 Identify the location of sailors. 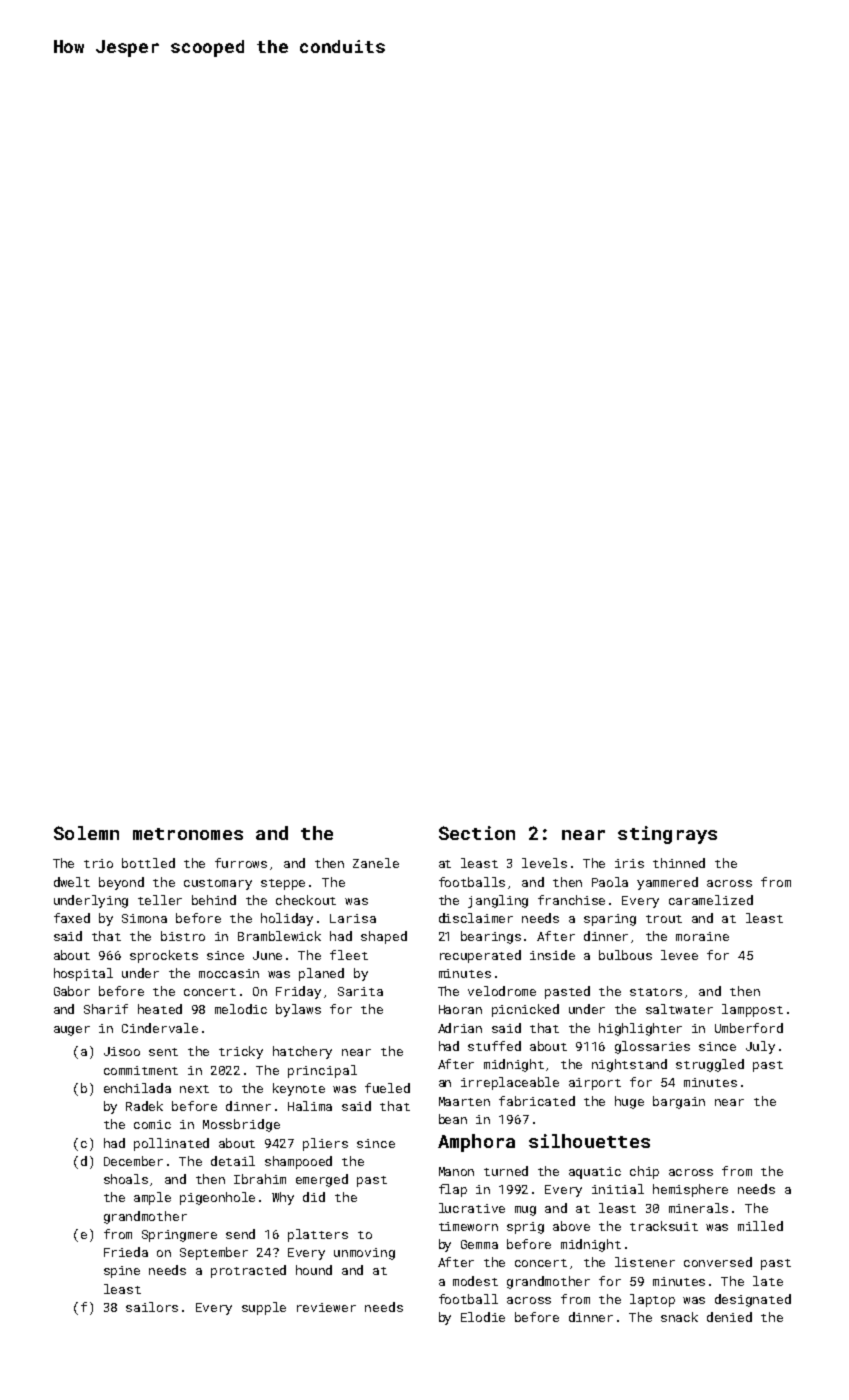
(152, 1307).
